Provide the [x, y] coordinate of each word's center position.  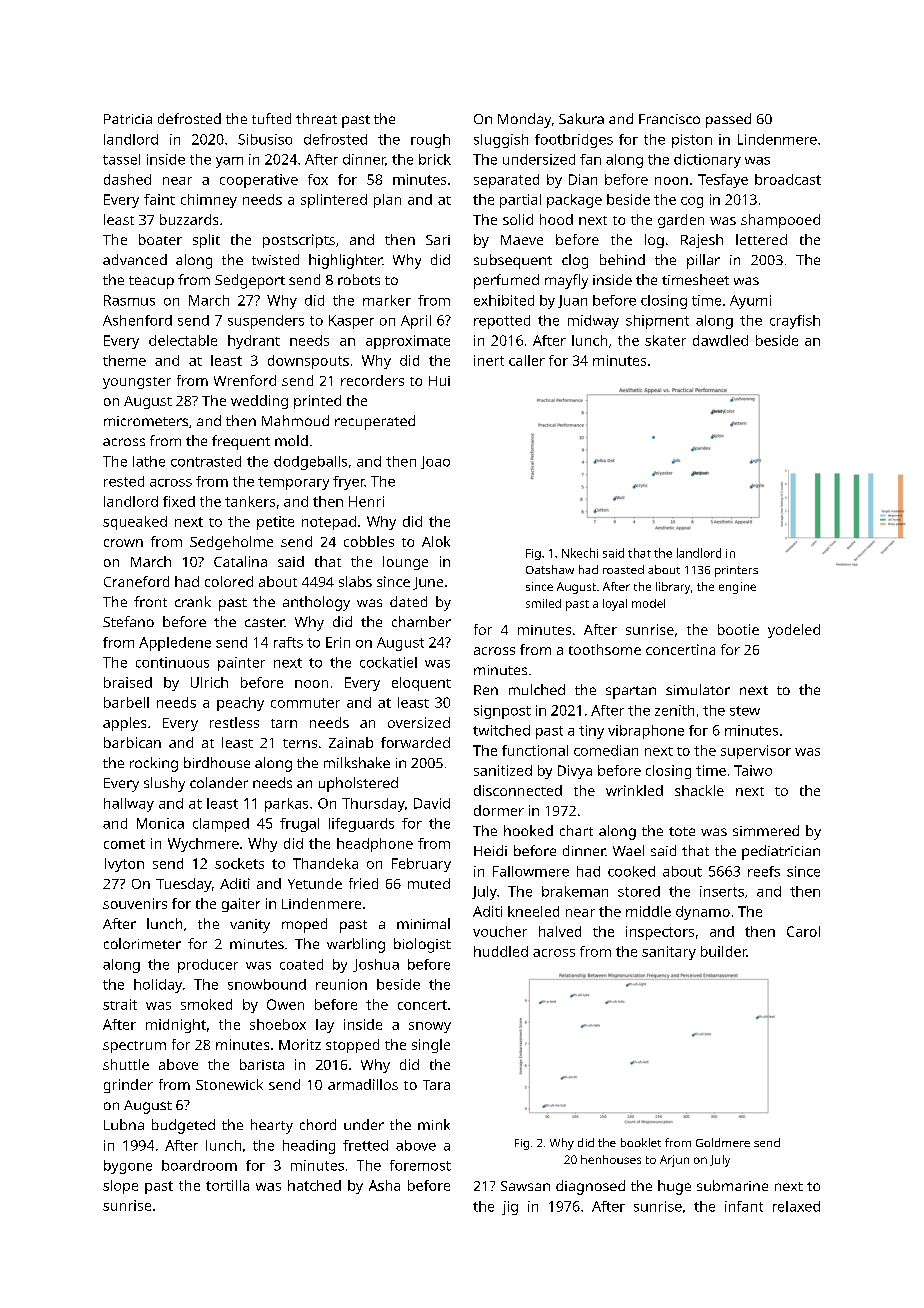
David [432, 803]
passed [728, 120]
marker [387, 300]
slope [120, 1187]
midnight [176, 1026]
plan [387, 201]
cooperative [259, 181]
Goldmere [723, 1142]
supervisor [756, 752]
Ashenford [137, 320]
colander [219, 782]
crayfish [795, 322]
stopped [352, 1046]
